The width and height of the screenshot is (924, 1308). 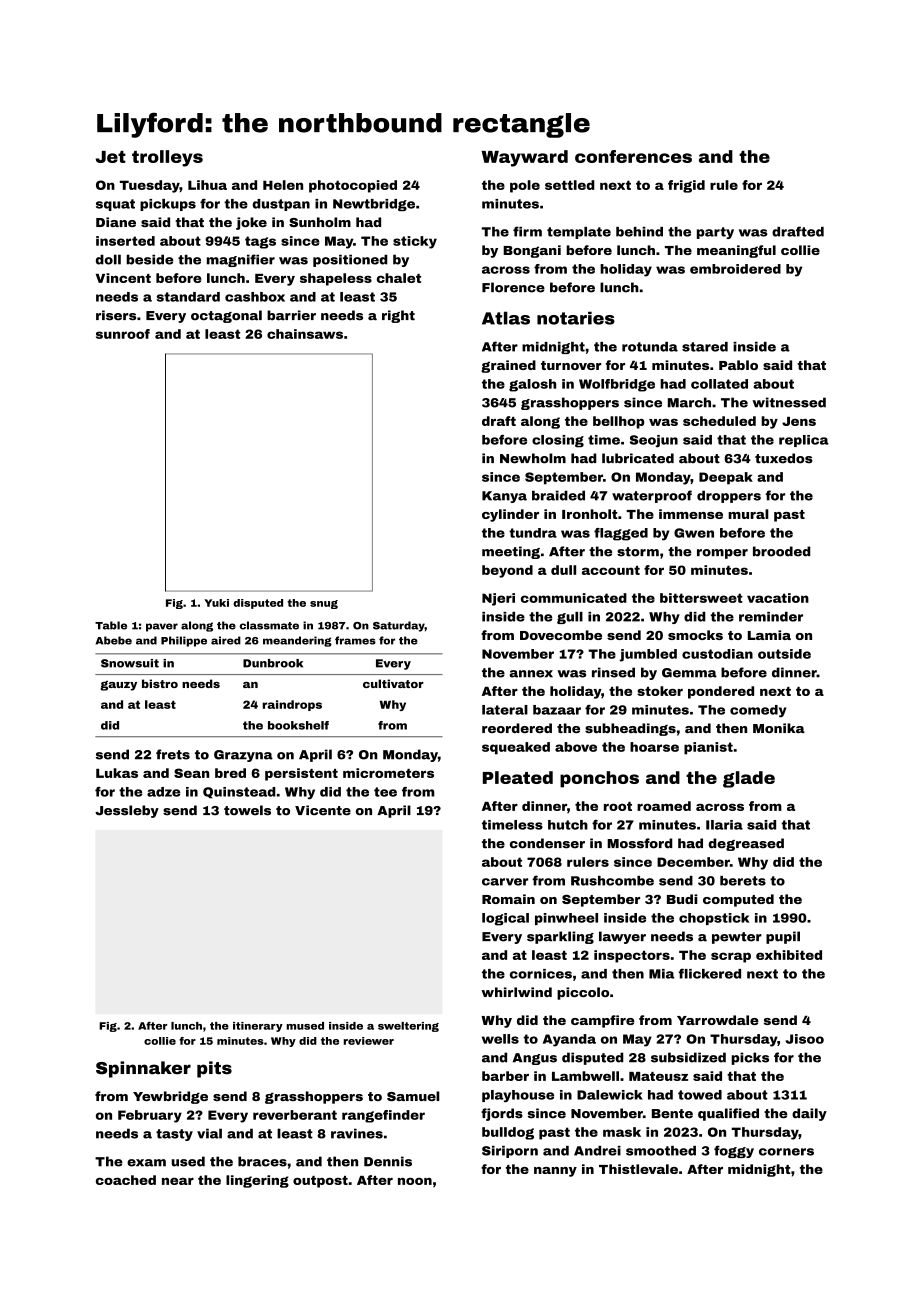 I want to click on lubricated, so click(x=638, y=458).
